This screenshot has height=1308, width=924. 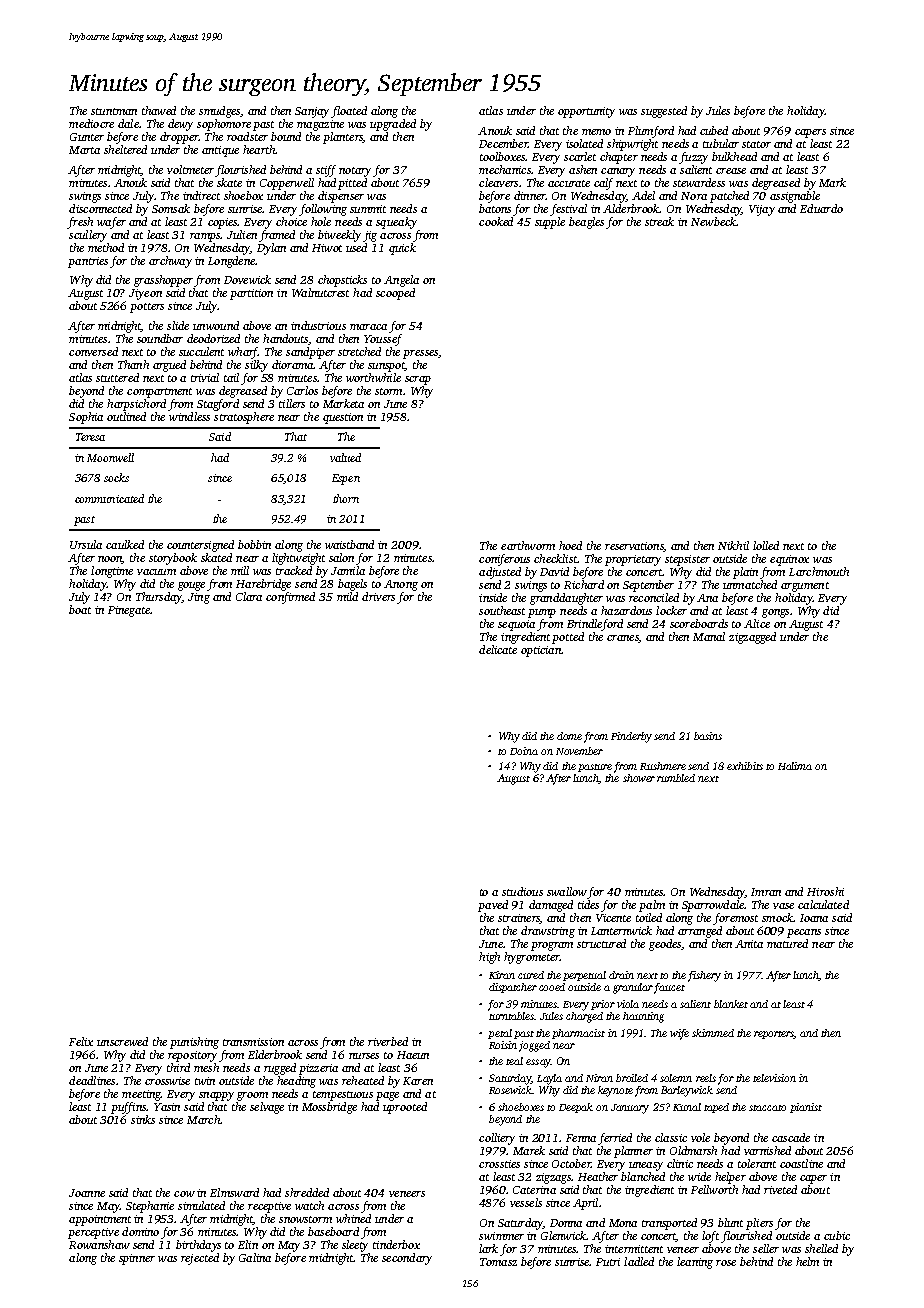 What do you see at coordinates (498, 182) in the screenshot?
I see `cleavers` at bounding box center [498, 182].
